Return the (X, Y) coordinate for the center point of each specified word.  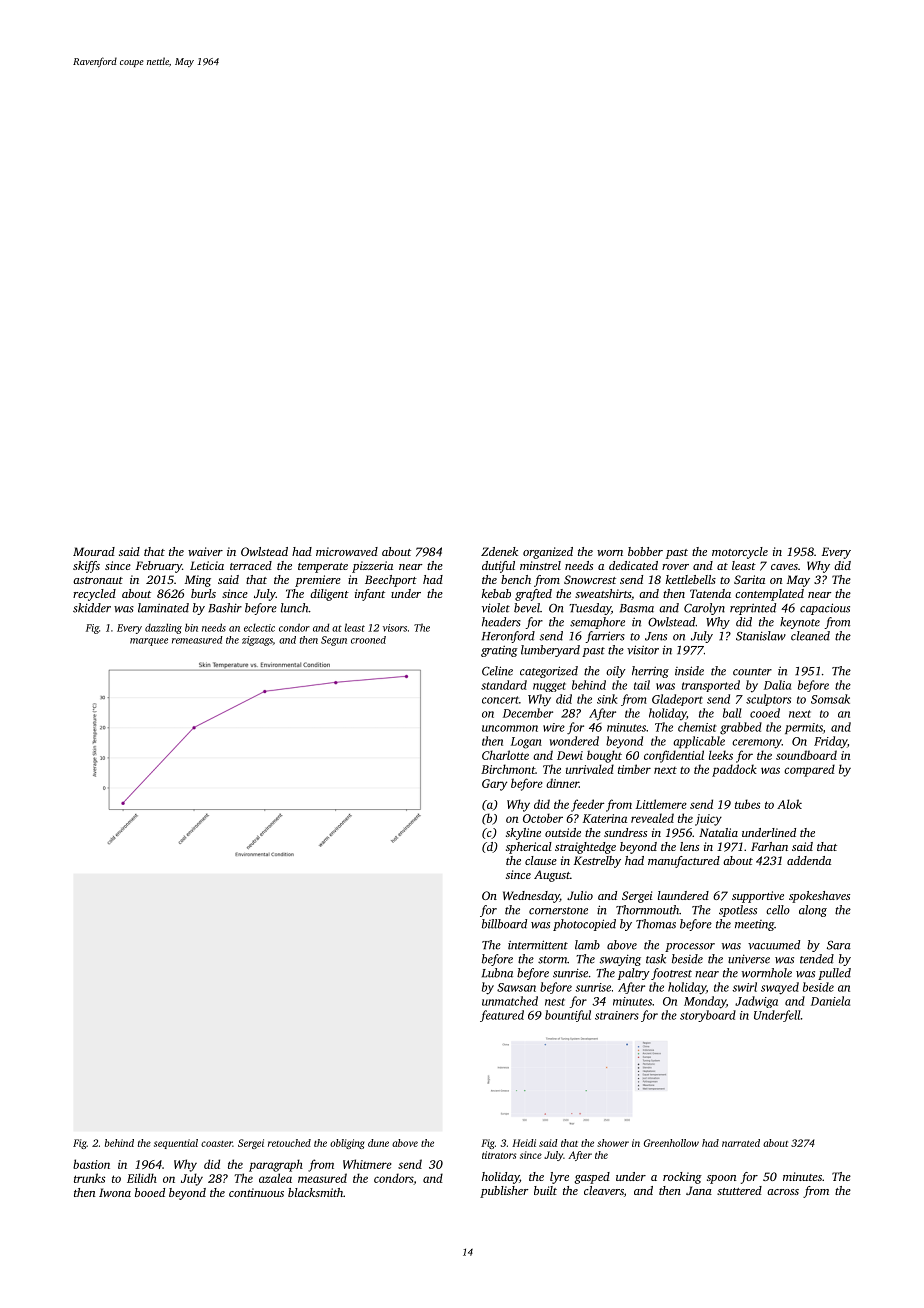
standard (504, 685)
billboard (504, 924)
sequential (176, 1144)
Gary (494, 785)
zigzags (257, 641)
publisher (504, 1192)
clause (541, 860)
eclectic (259, 627)
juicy (708, 820)
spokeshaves (819, 897)
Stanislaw (761, 636)
